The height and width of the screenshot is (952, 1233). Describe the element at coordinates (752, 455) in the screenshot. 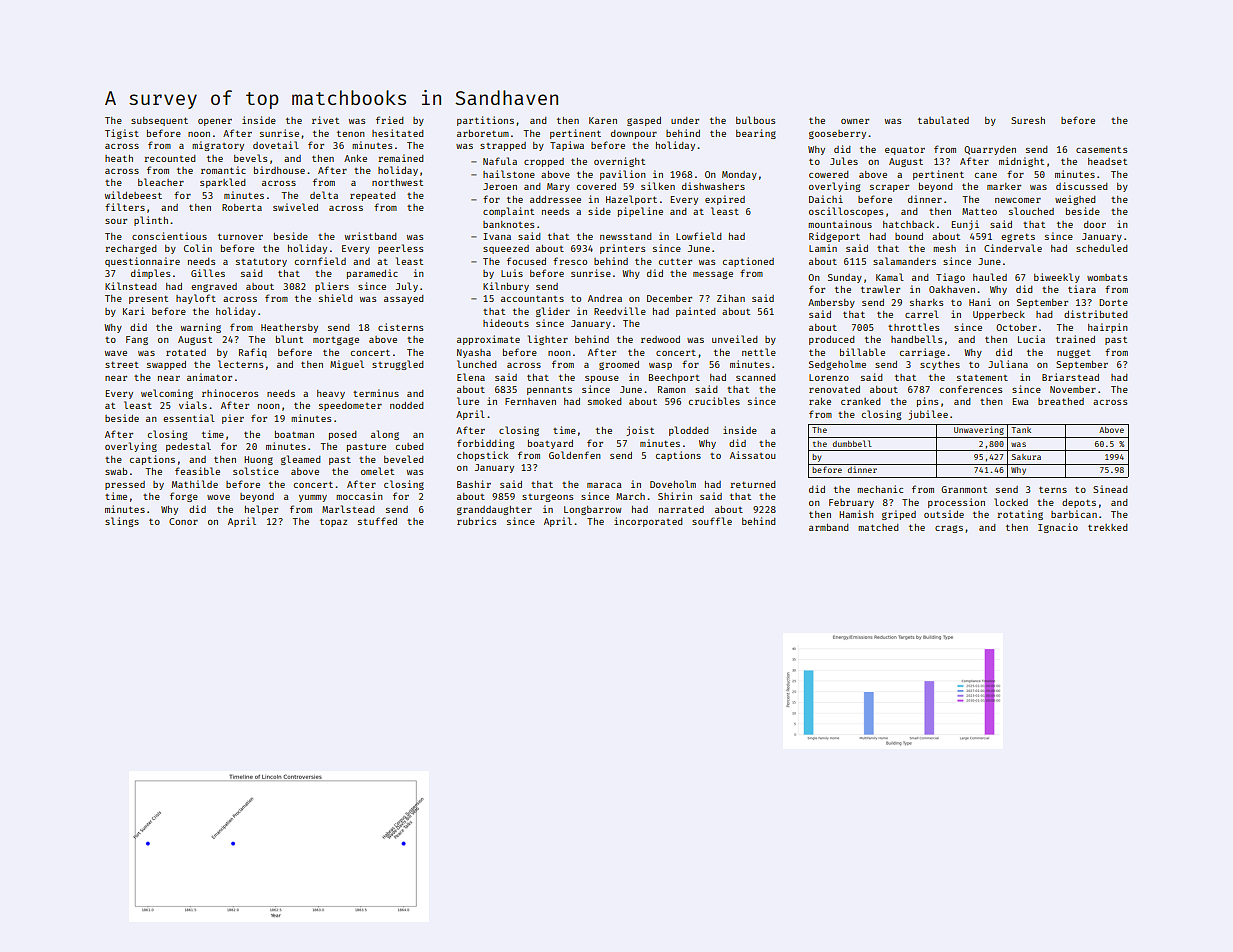

I see `Aissatou` at that location.
